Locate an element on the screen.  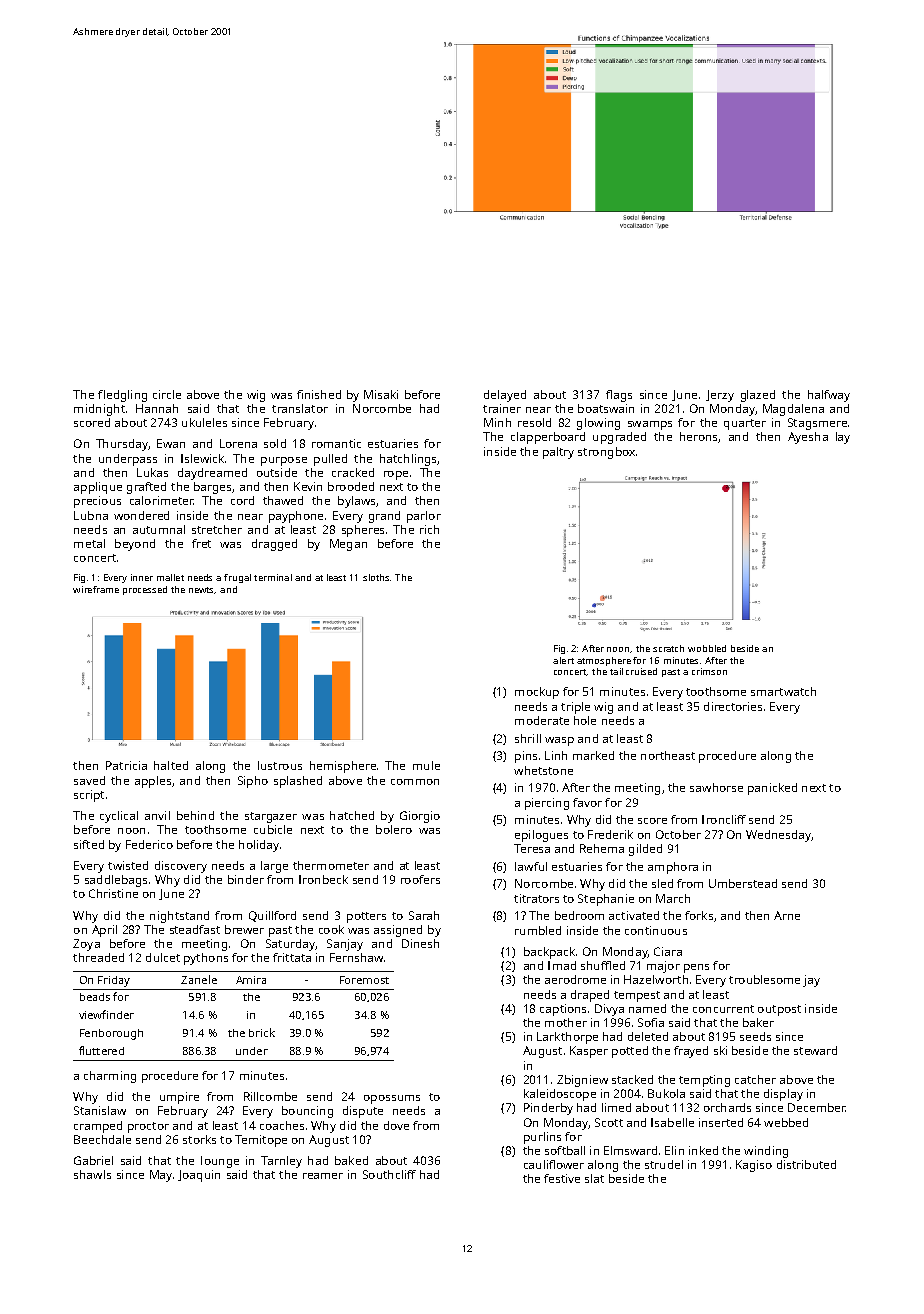
smartwatch is located at coordinates (783, 691).
